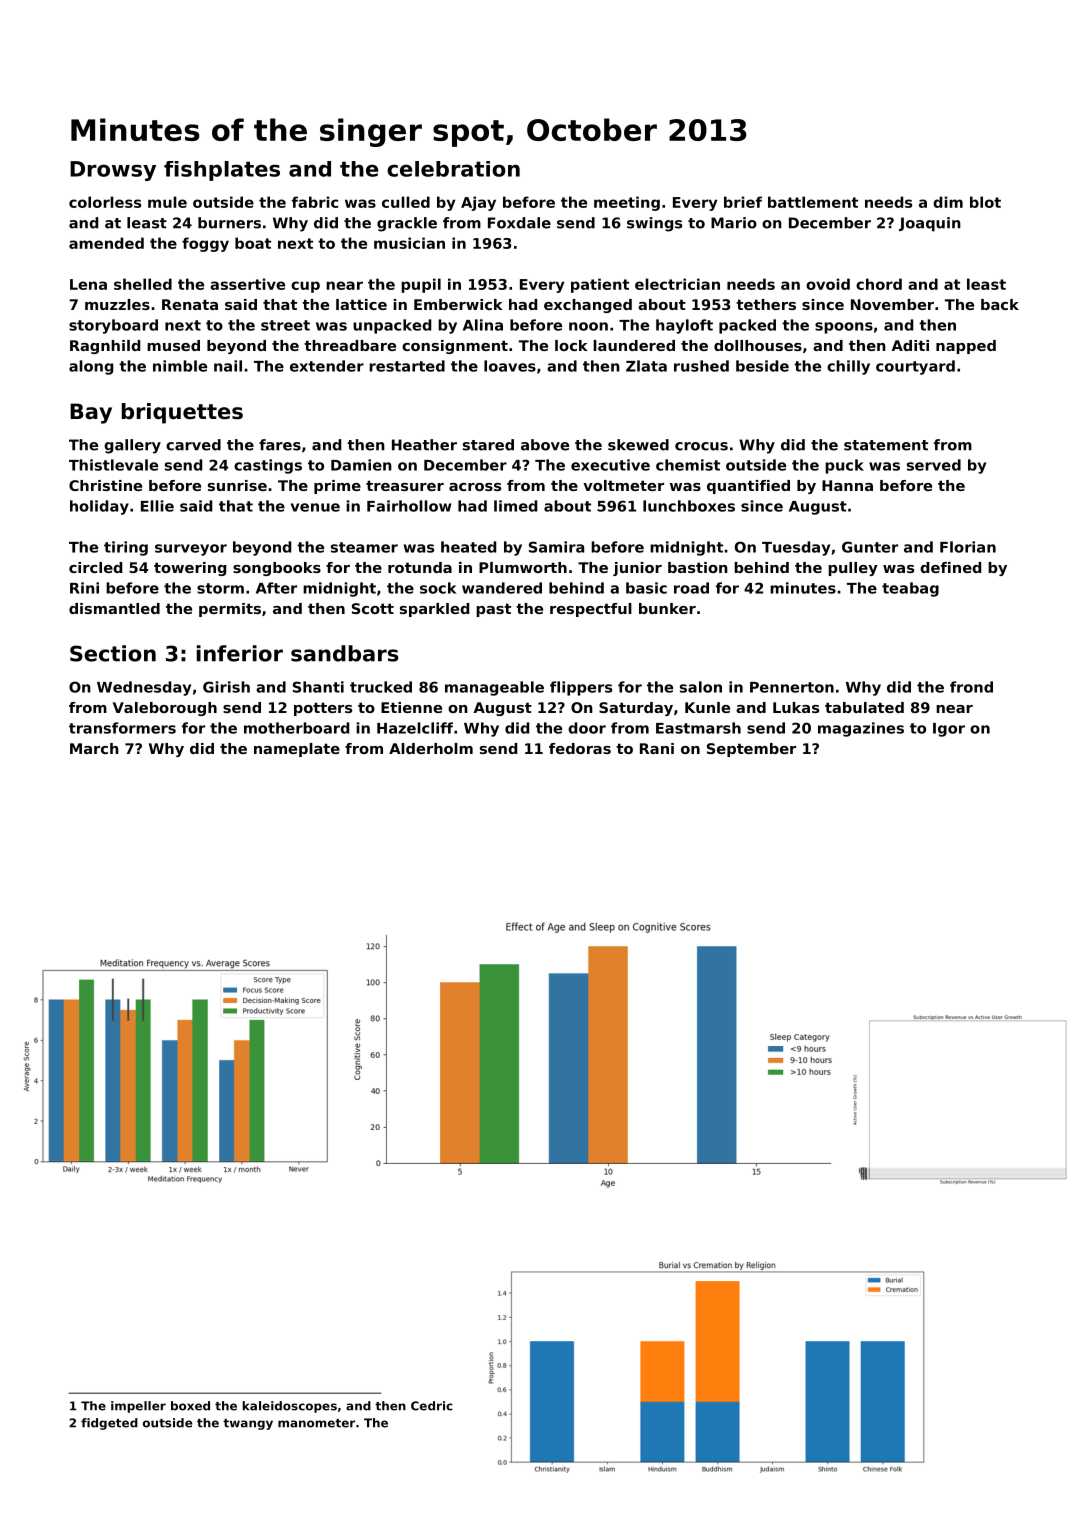 The width and height of the screenshot is (1088, 1539). Describe the element at coordinates (588, 306) in the screenshot. I see `exchanged` at that location.
